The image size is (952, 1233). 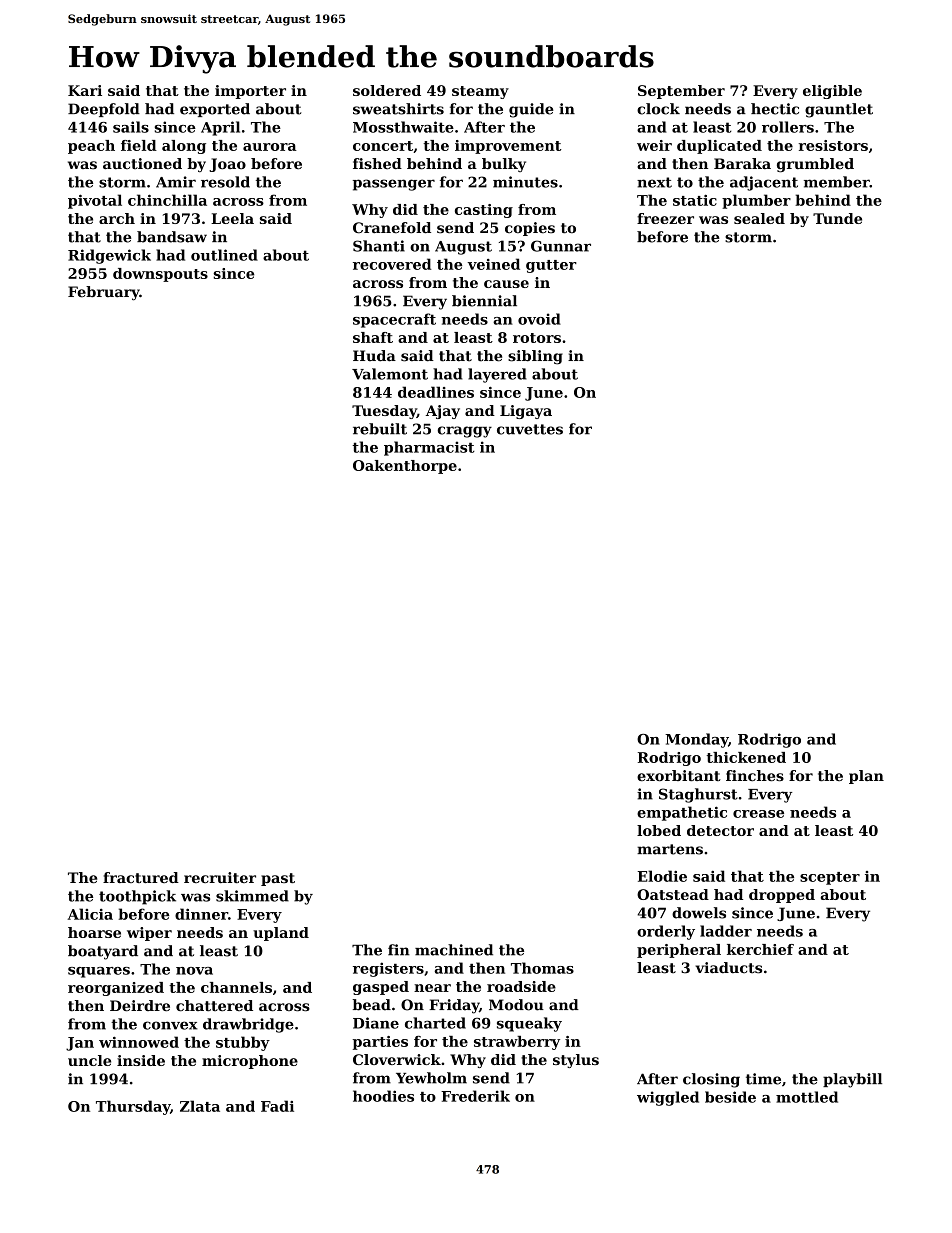 What do you see at coordinates (531, 110) in the screenshot?
I see `guide` at bounding box center [531, 110].
